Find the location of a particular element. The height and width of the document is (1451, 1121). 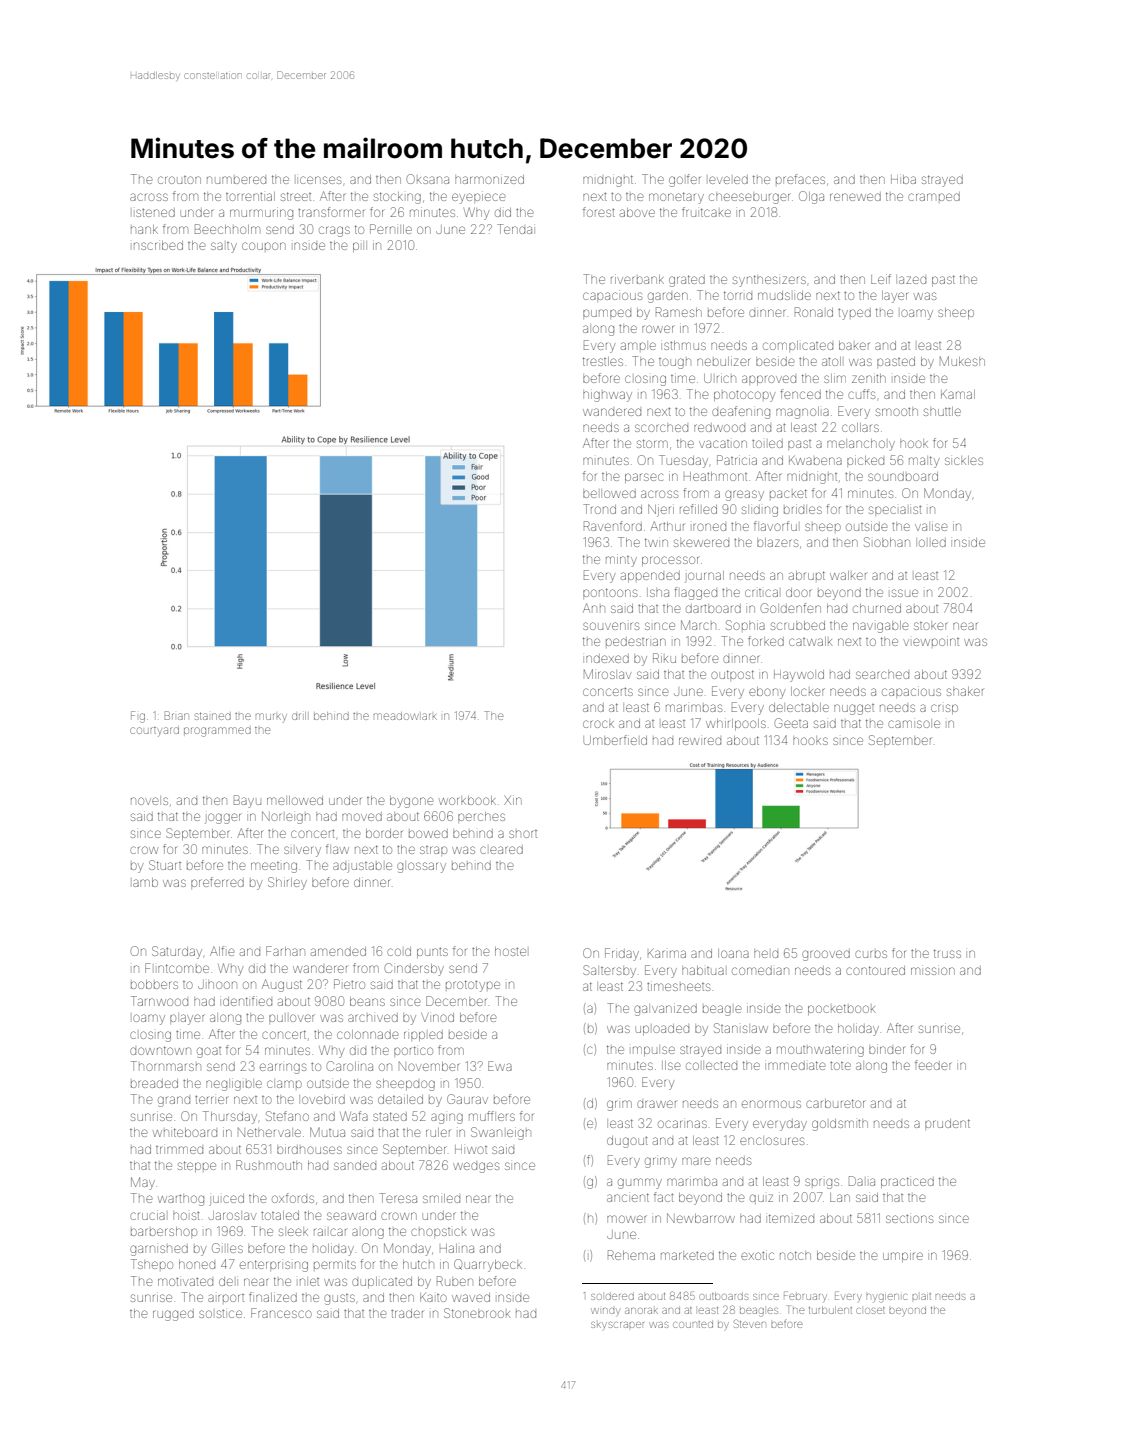

meadowlark is located at coordinates (405, 716).
